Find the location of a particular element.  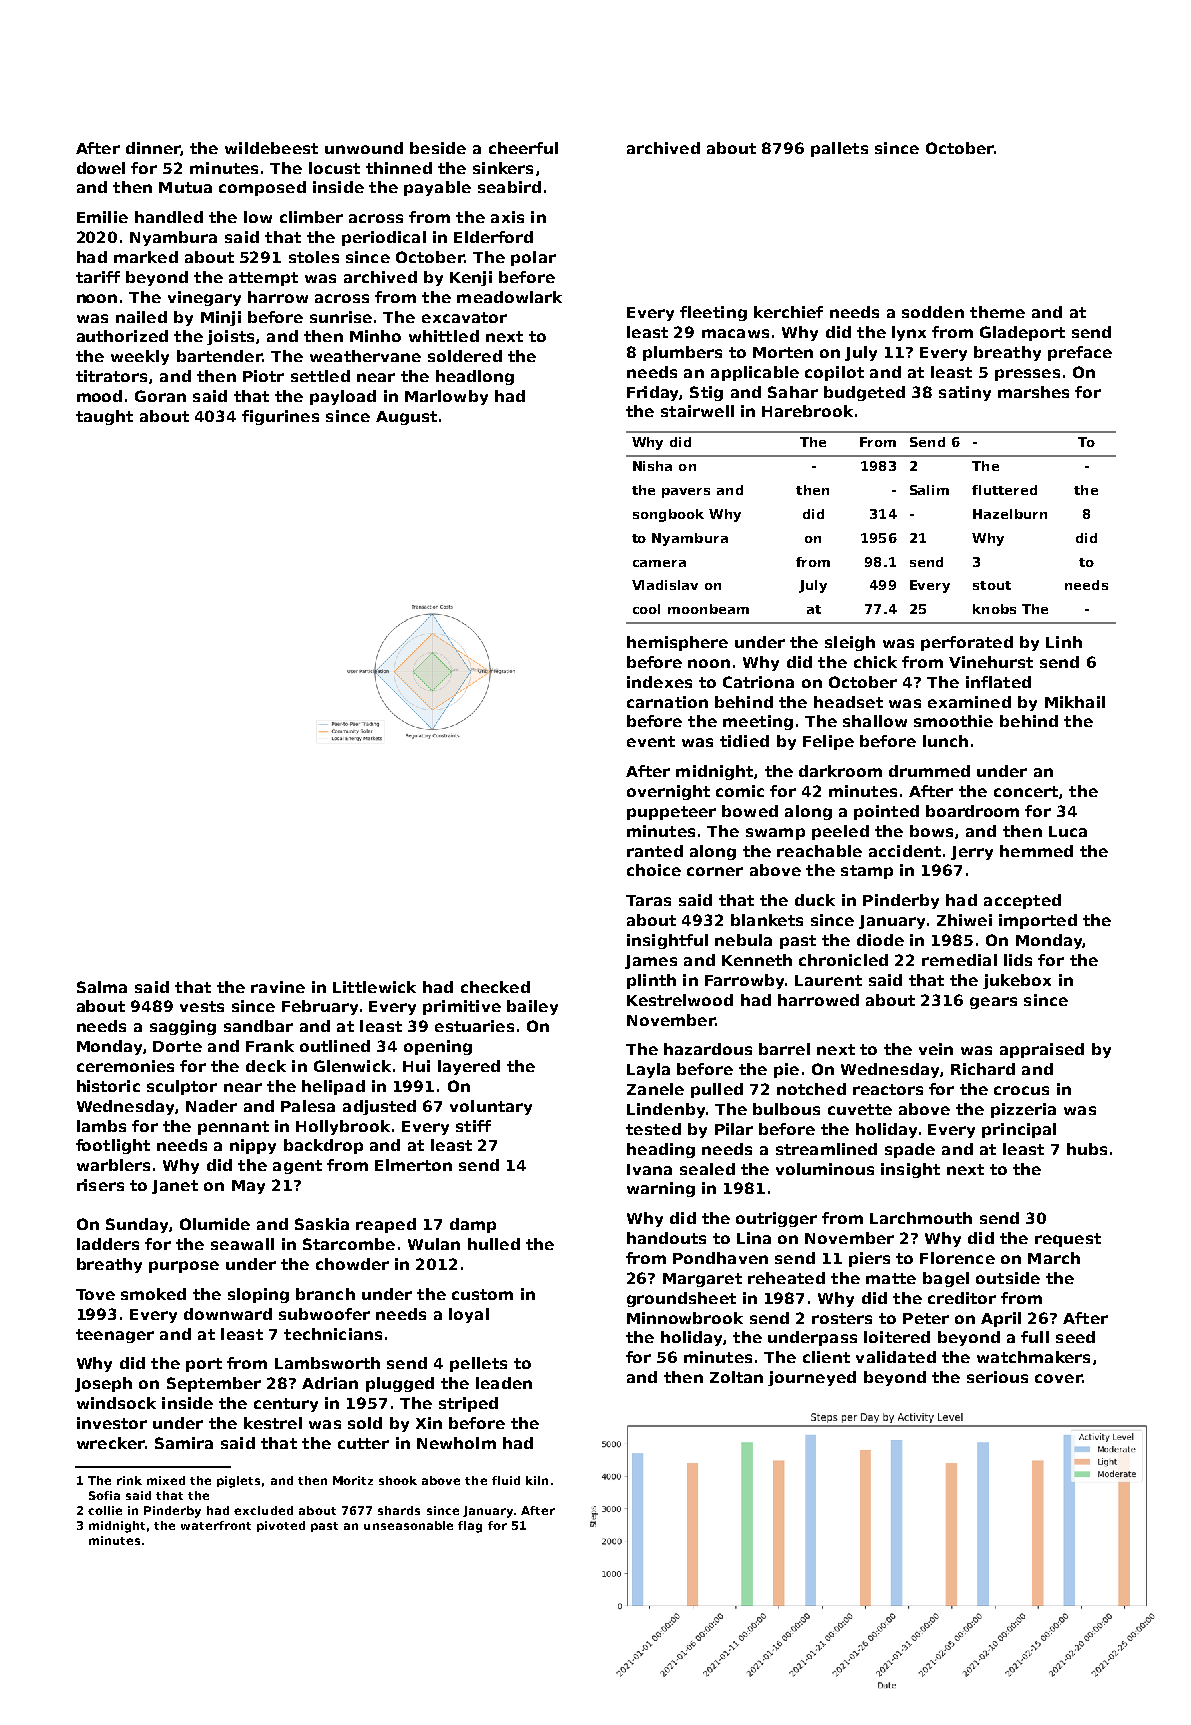

dinner is located at coordinates (153, 148).
